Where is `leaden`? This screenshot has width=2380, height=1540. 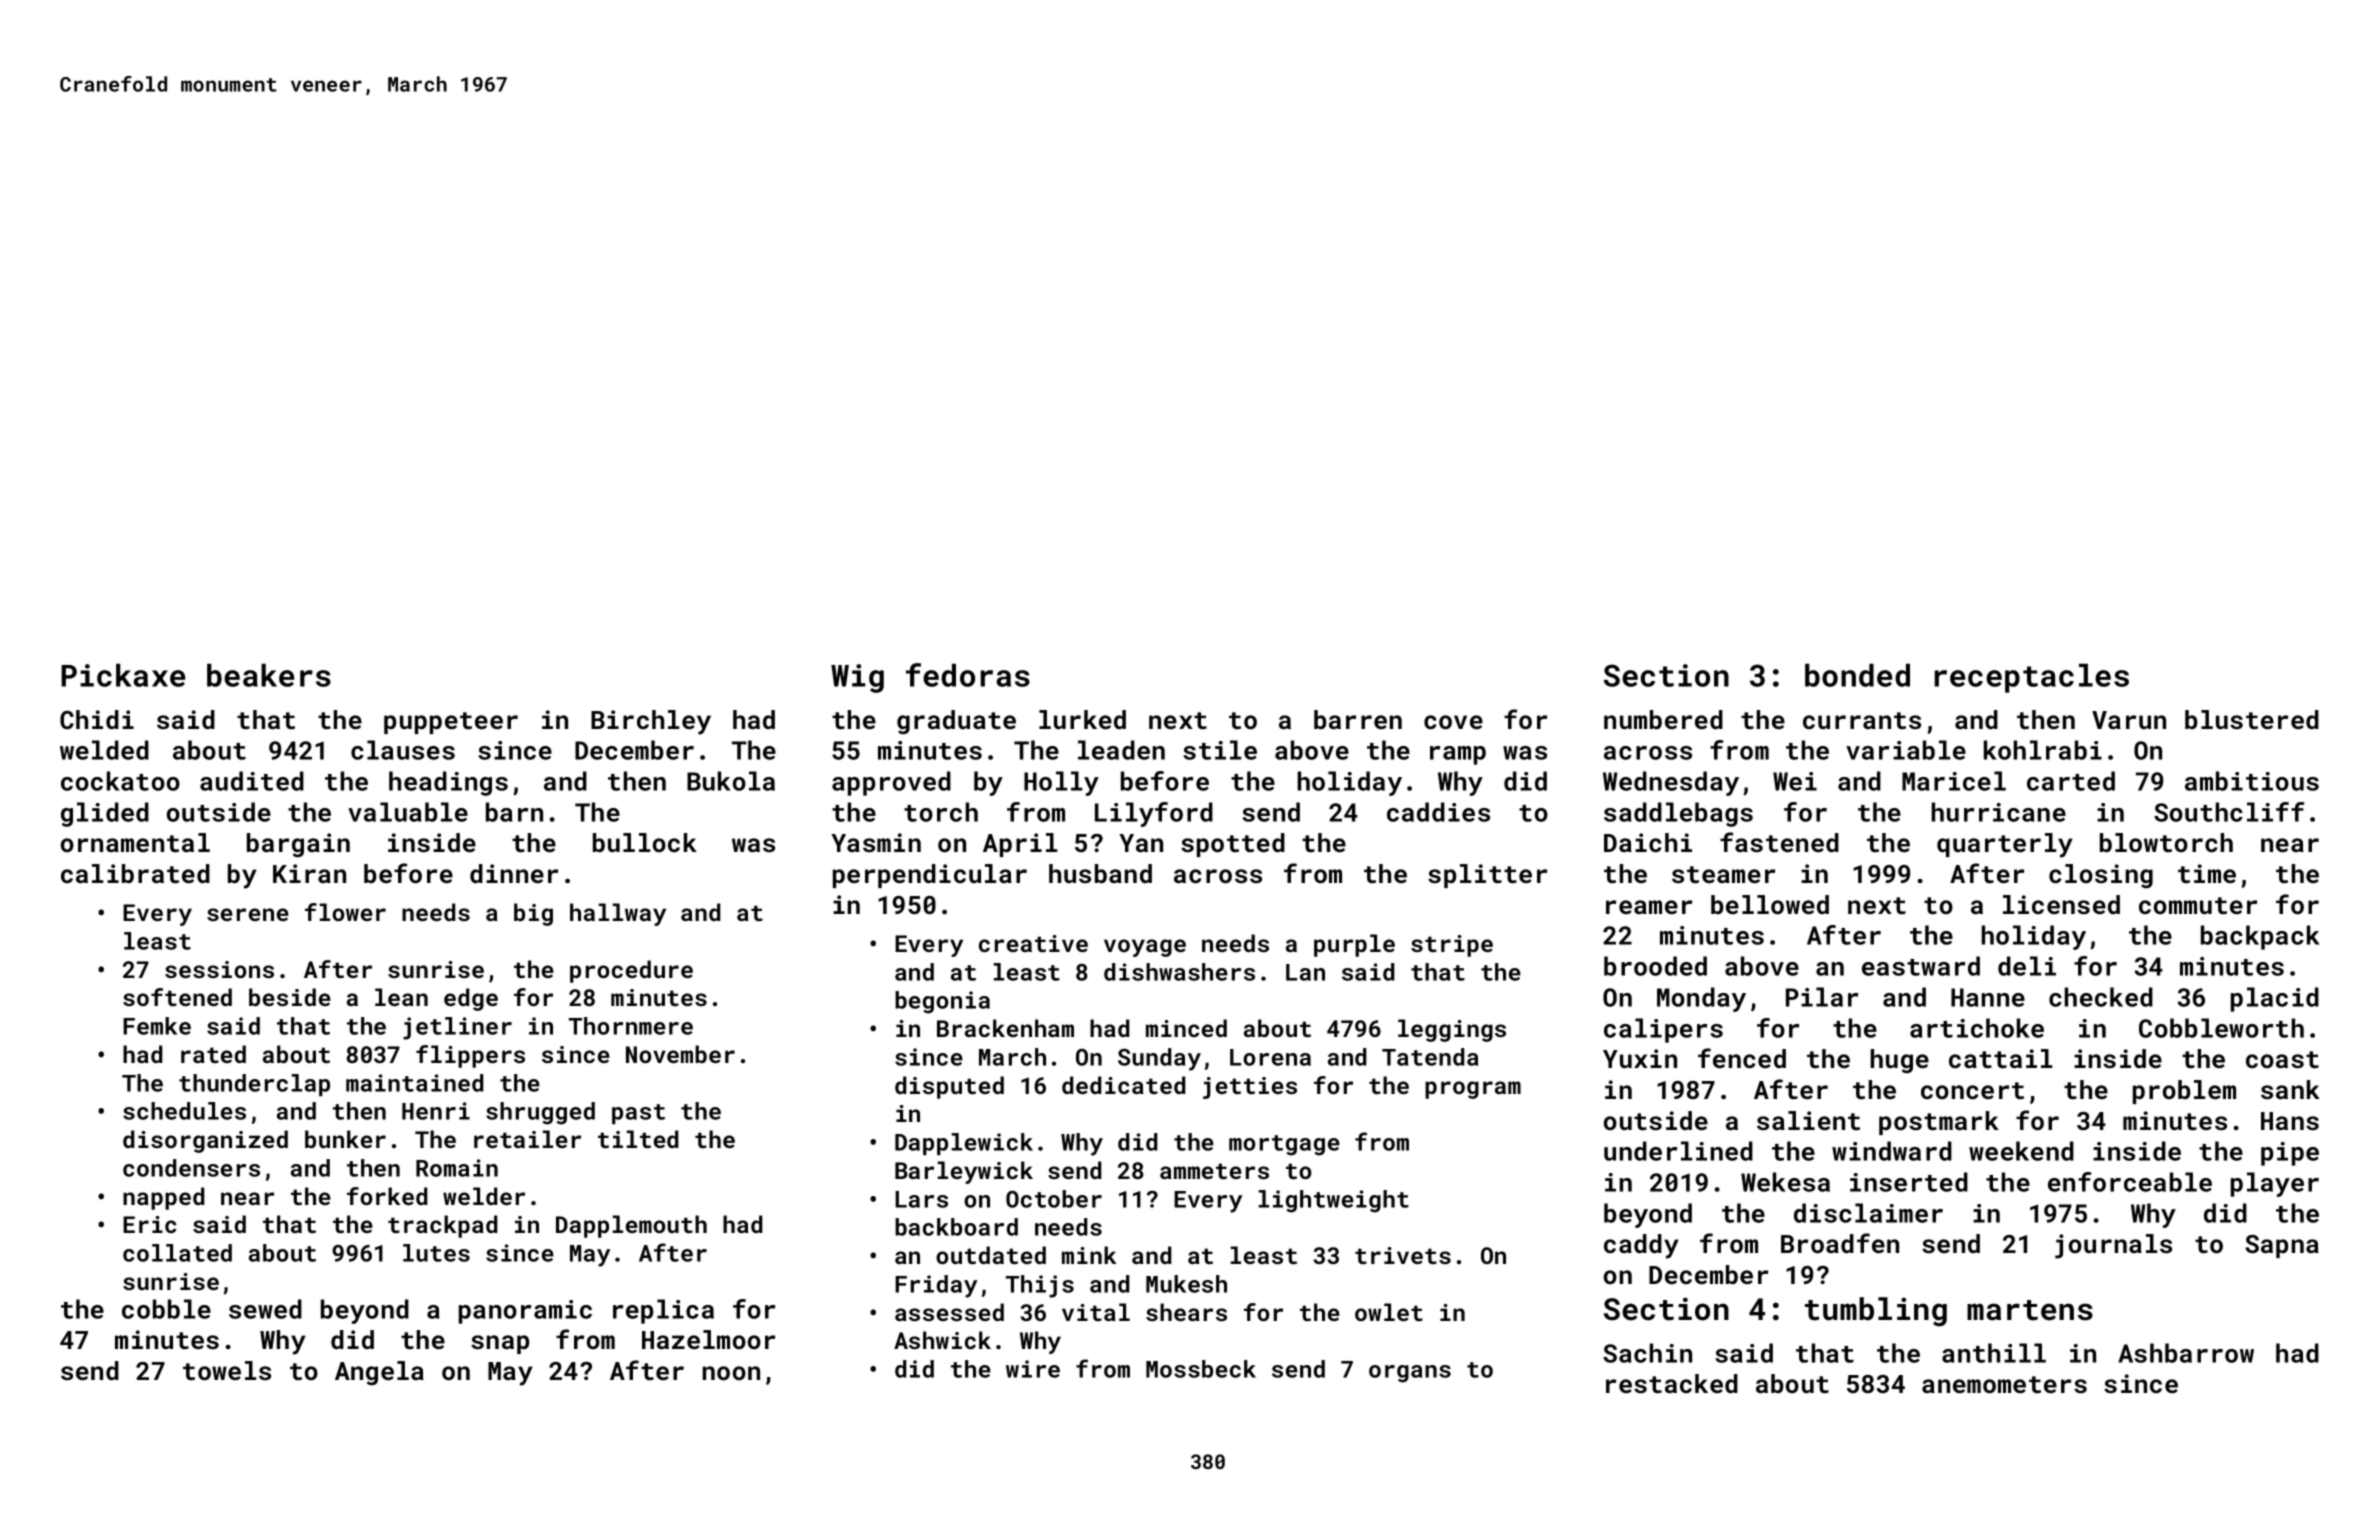 leaden is located at coordinates (1121, 750).
